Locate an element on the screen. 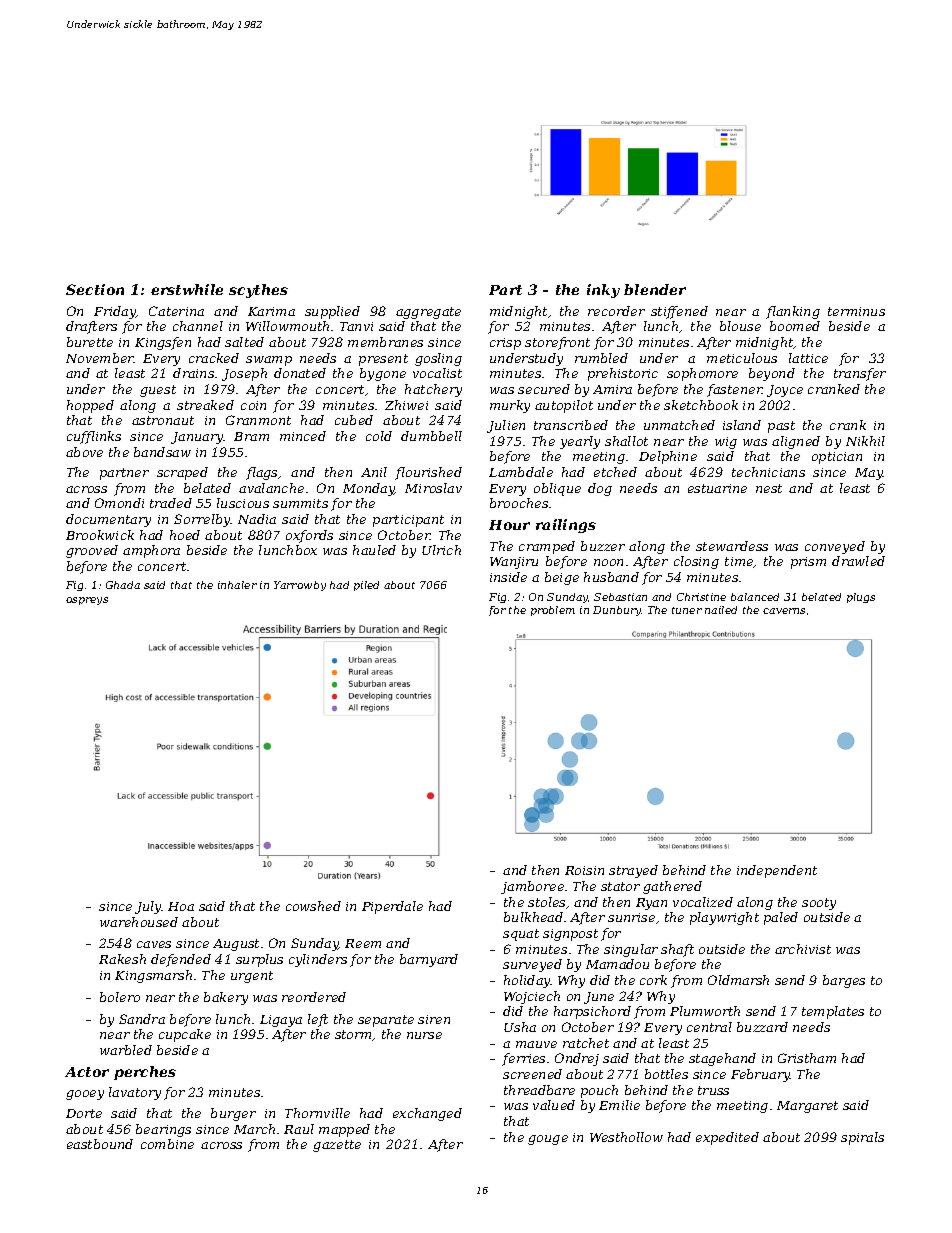 The width and height of the screenshot is (952, 1233). Actor is located at coordinates (87, 1072).
